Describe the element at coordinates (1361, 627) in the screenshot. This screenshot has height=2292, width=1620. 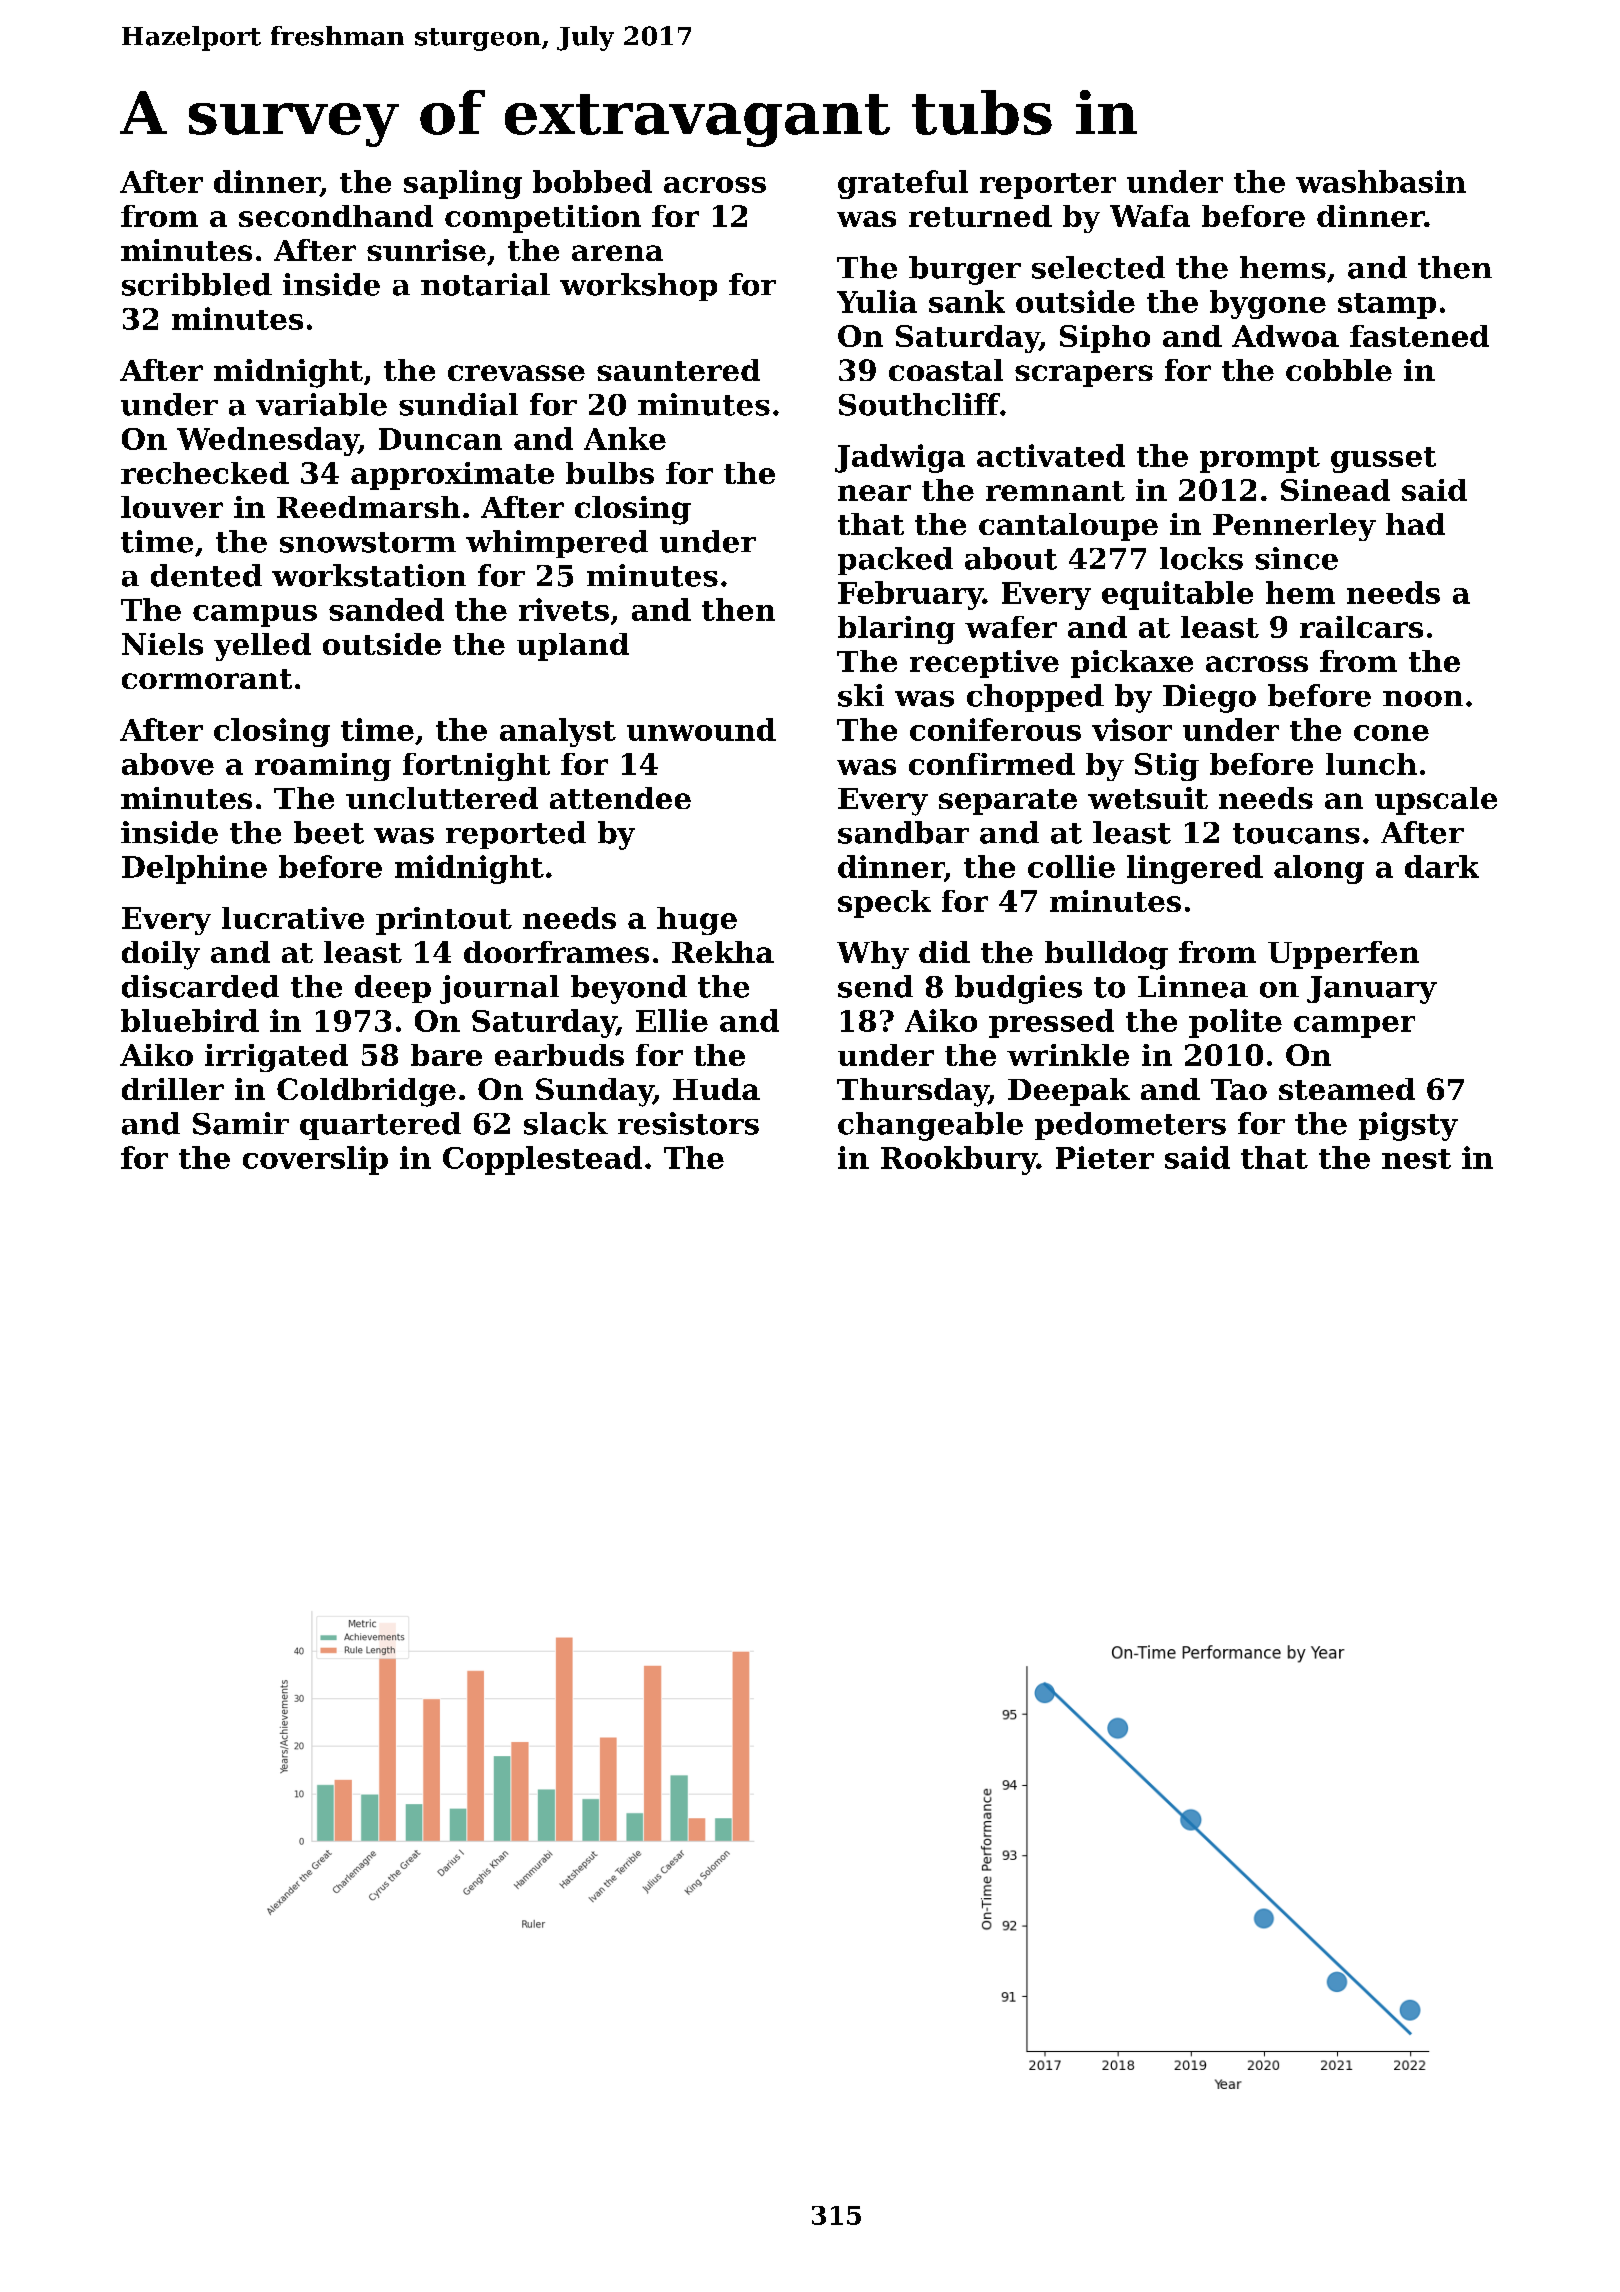
I see `railcars` at that location.
